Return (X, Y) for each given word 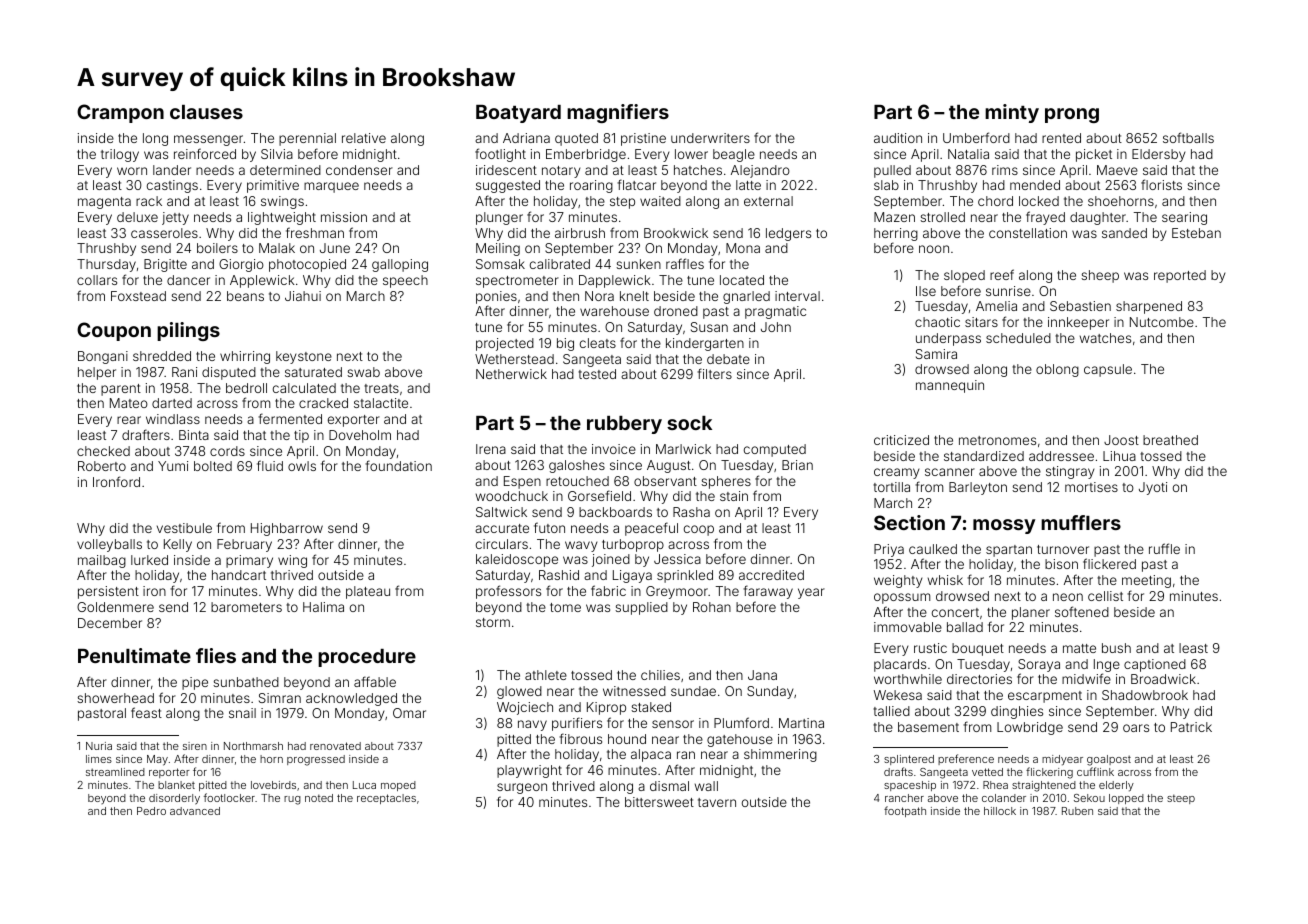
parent (121, 390)
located (742, 280)
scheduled (1018, 338)
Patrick (1191, 727)
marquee (331, 187)
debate (728, 359)
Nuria (99, 746)
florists (1161, 184)
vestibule (184, 528)
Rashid (559, 575)
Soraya (1039, 665)
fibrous (580, 738)
